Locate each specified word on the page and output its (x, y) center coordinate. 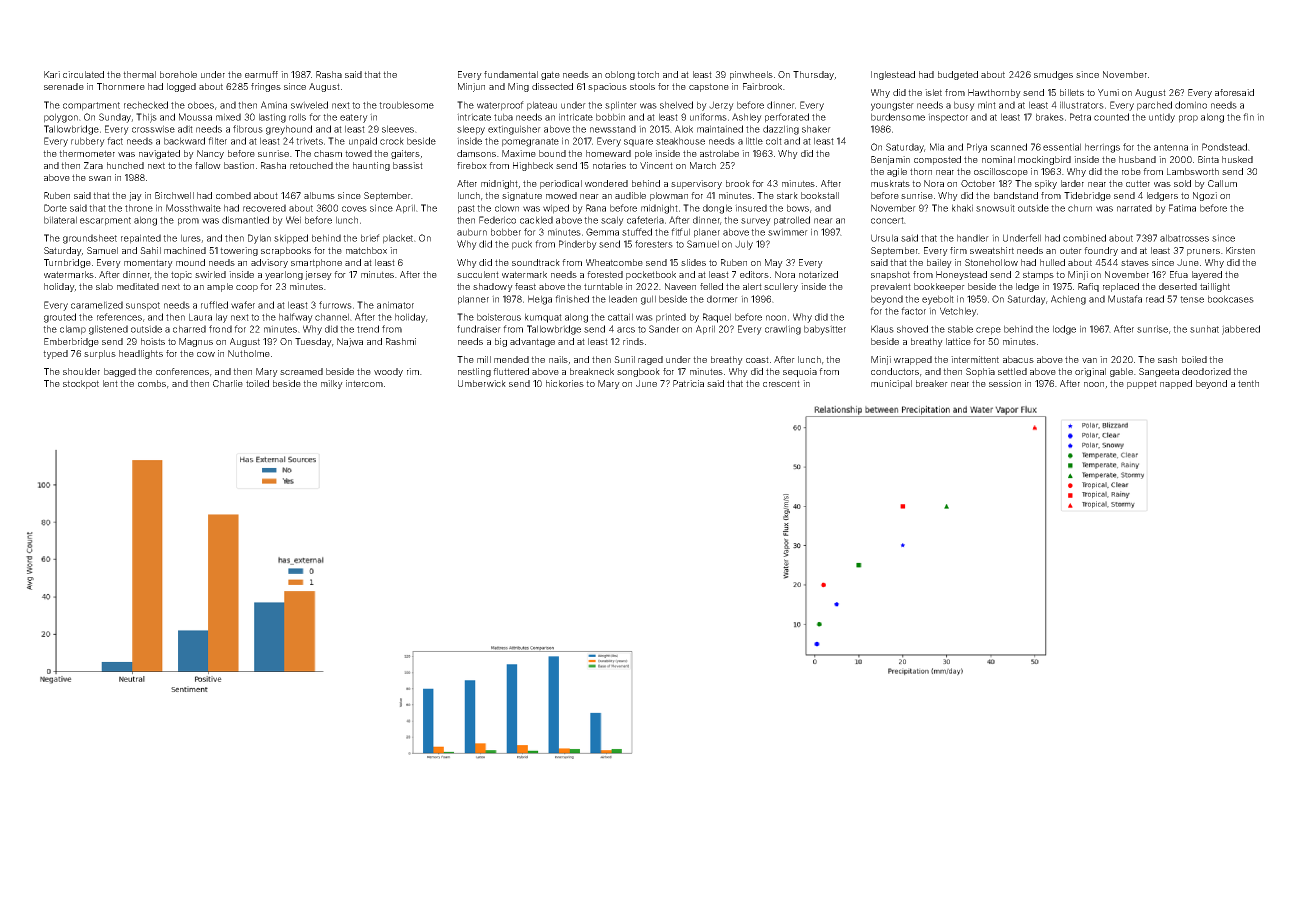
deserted (1178, 286)
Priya (977, 148)
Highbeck (533, 166)
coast (757, 359)
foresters (654, 244)
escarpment (105, 221)
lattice (958, 341)
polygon (61, 118)
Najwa (350, 342)
